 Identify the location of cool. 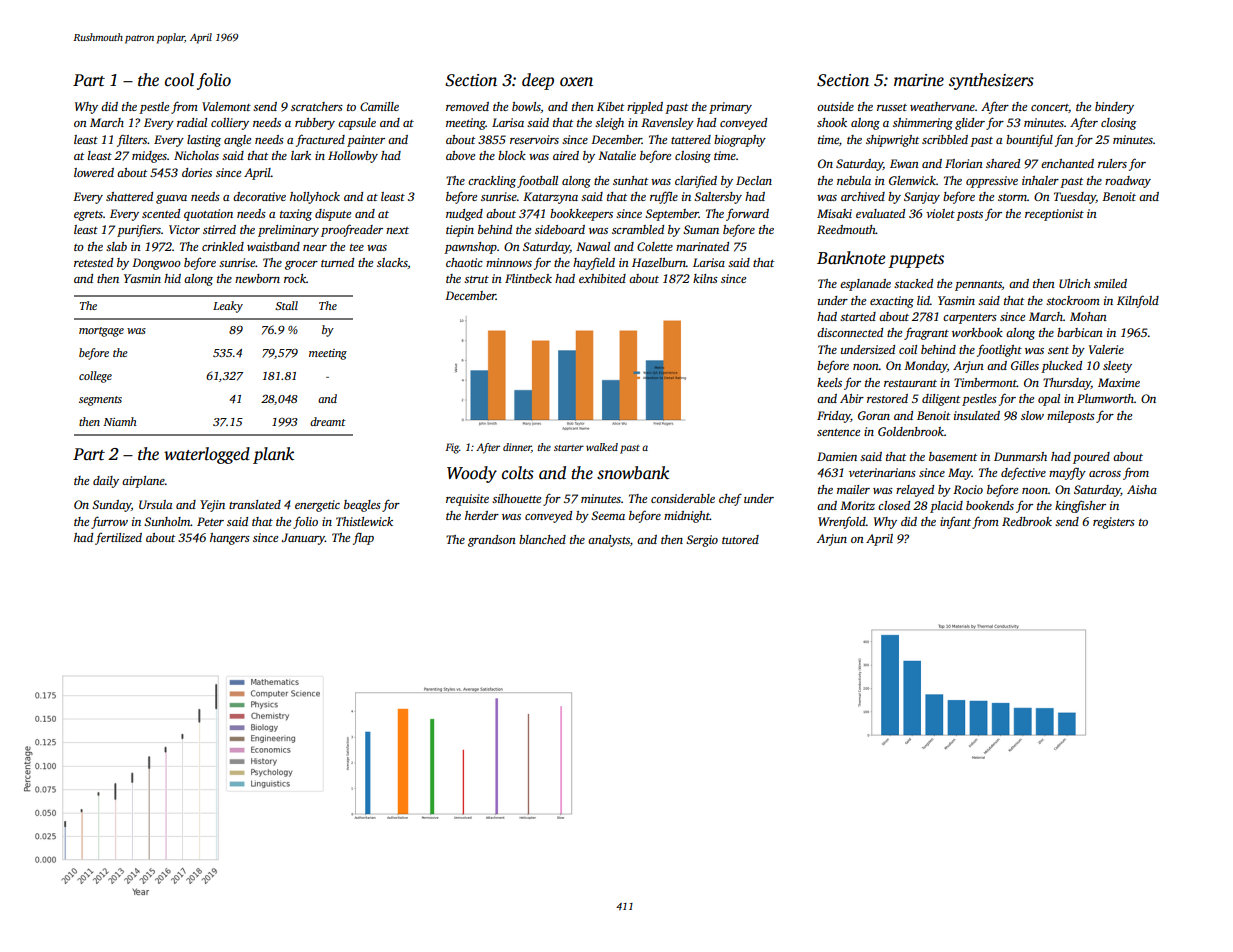
(179, 80).
